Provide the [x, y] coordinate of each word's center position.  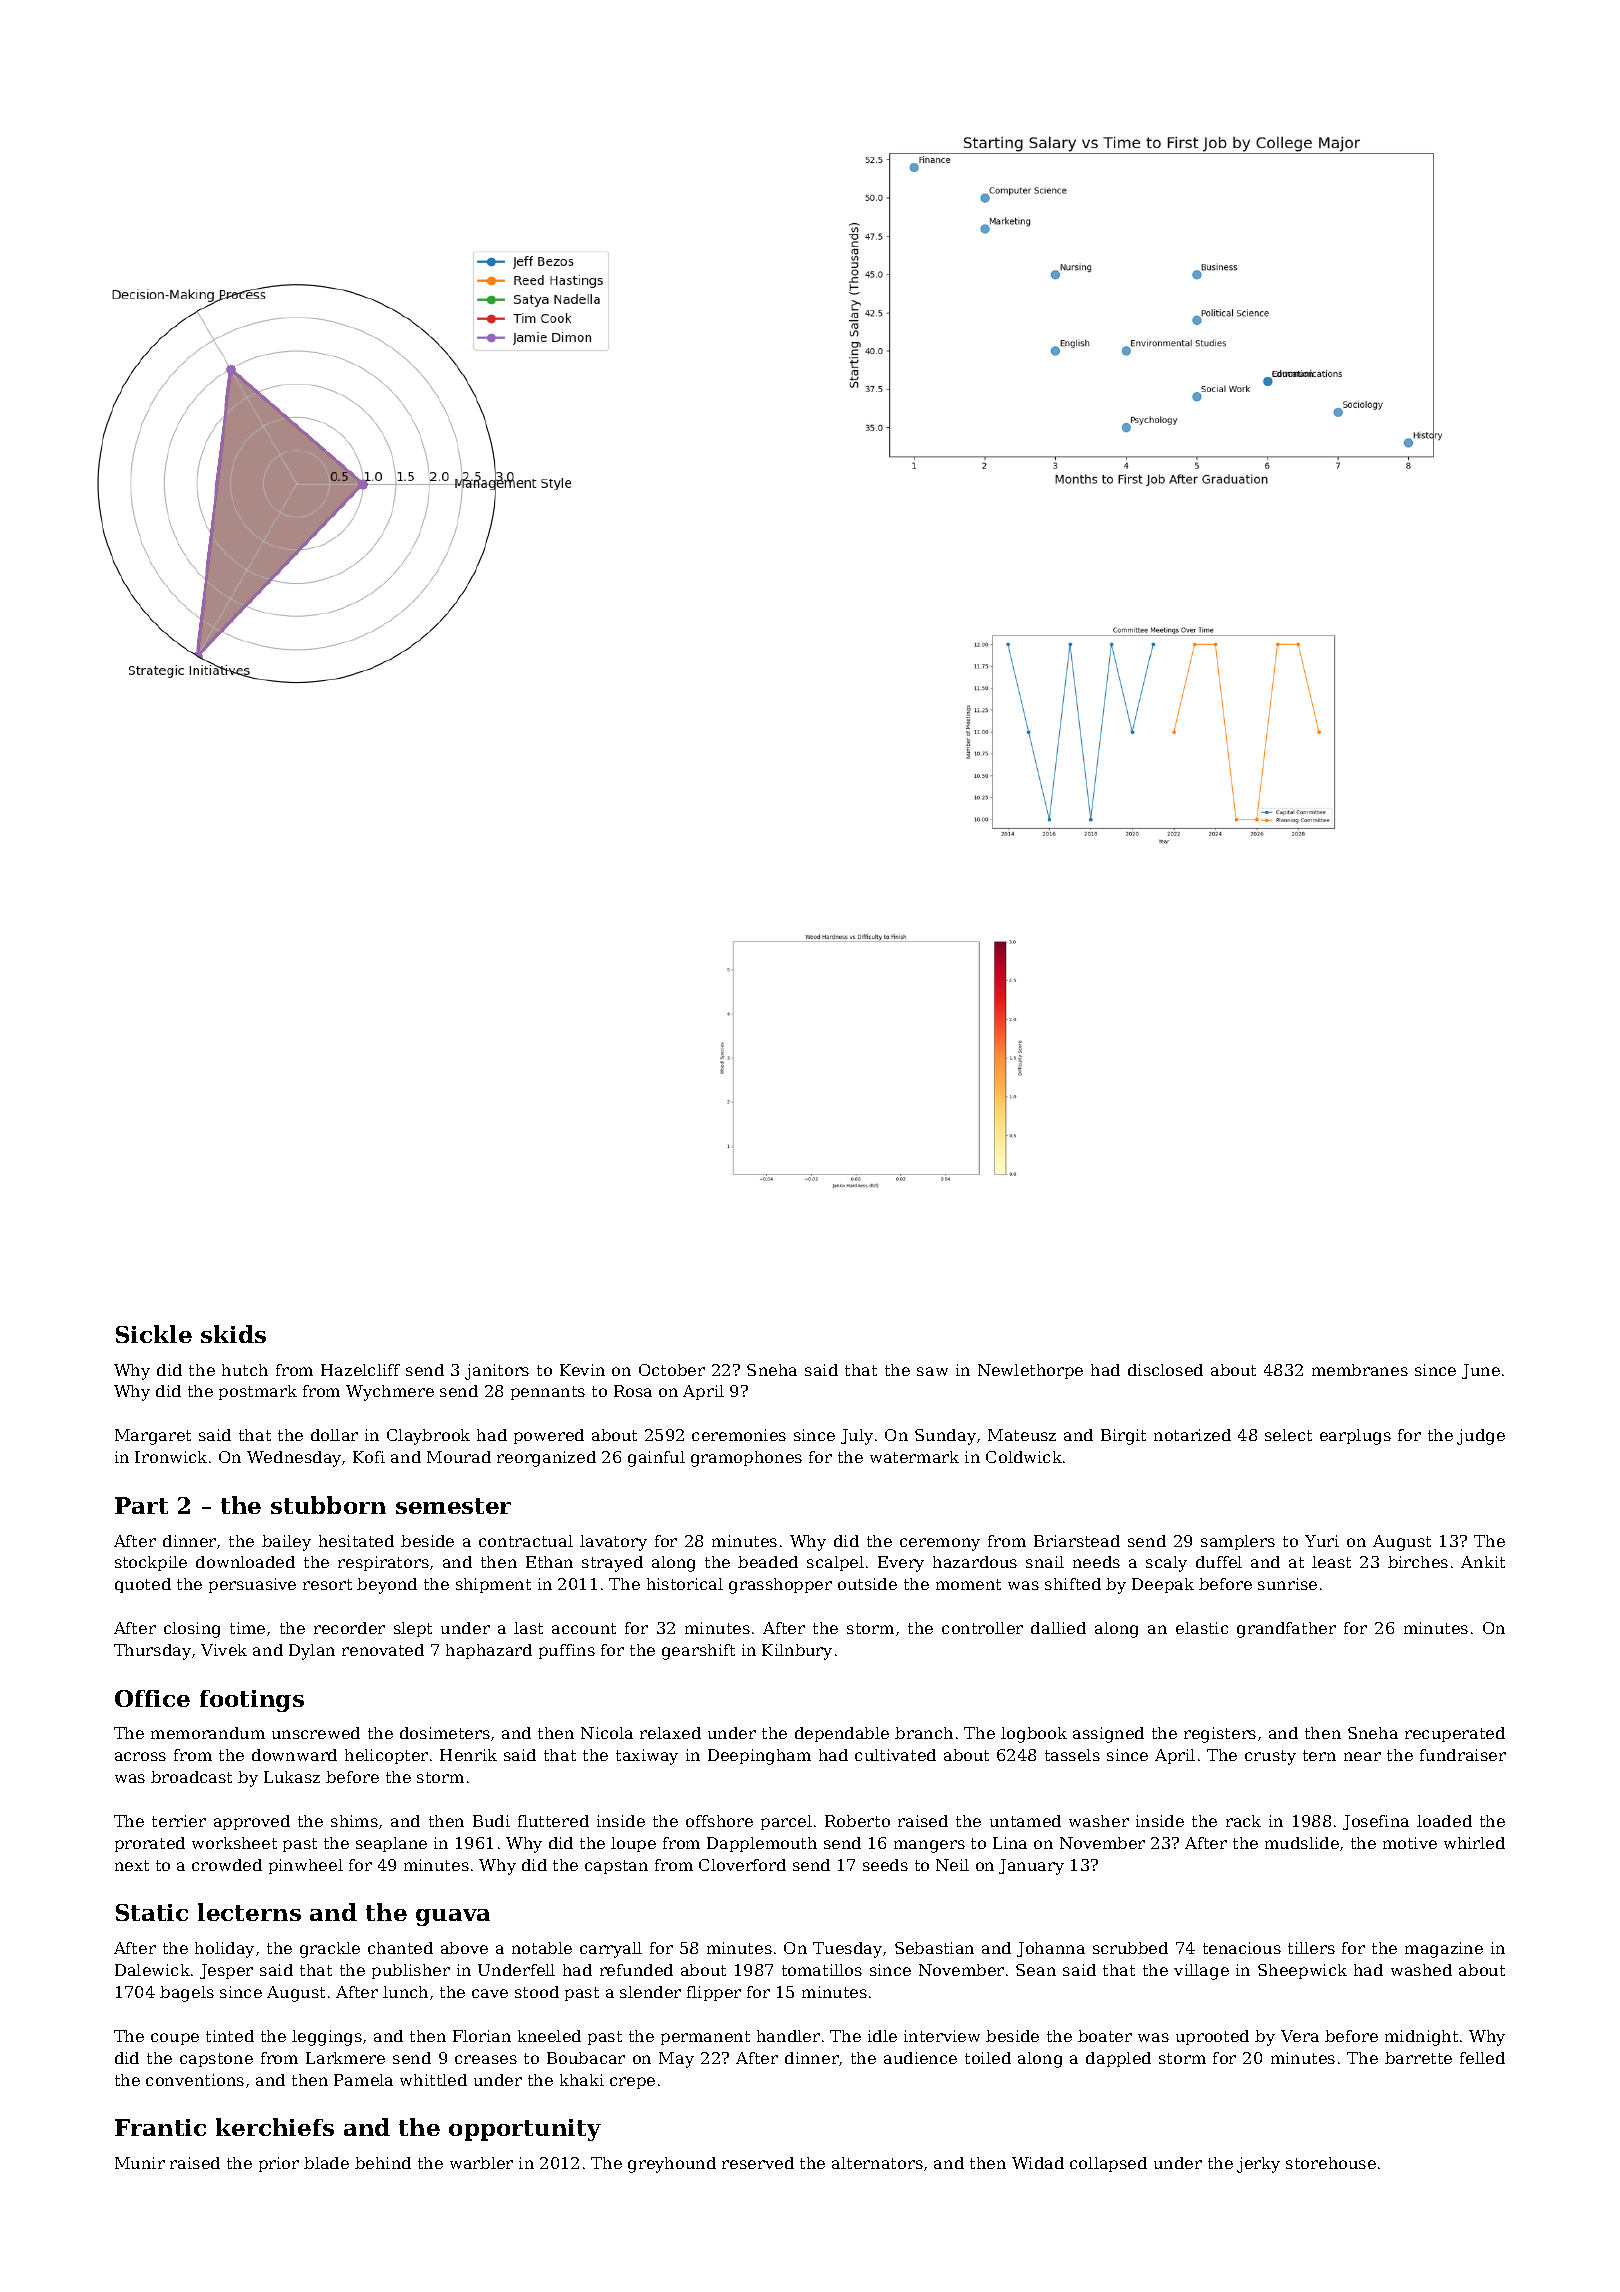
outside [867, 1584]
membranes [1360, 1370]
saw [932, 1371]
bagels [187, 1994]
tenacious [1242, 1948]
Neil [952, 1865]
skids [233, 1334]
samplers [1238, 1542]
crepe [632, 2083]
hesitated [356, 1541]
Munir [140, 2163]
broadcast [191, 1777]
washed [1421, 1970]
